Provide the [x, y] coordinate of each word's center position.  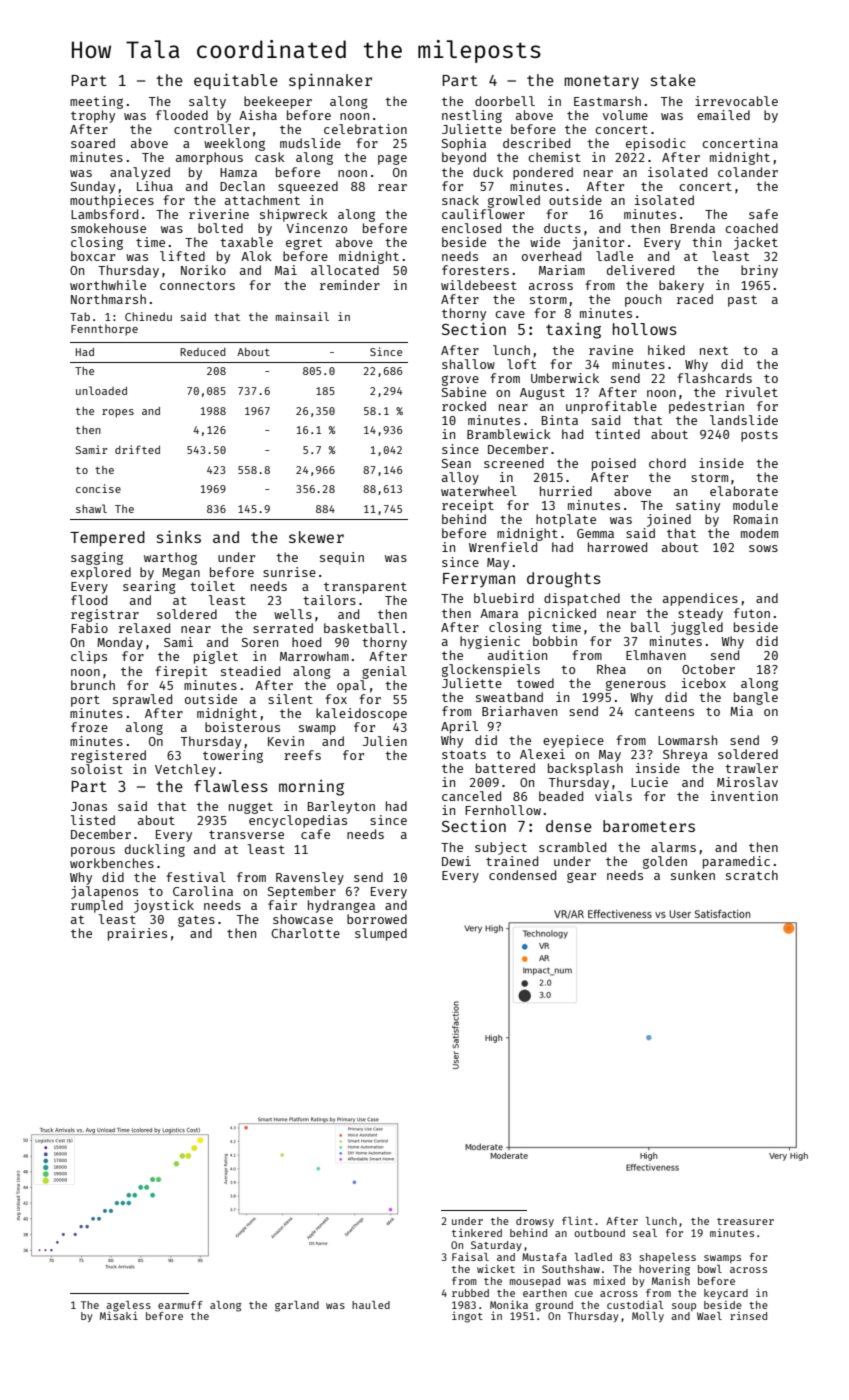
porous [93, 852]
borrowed [377, 919]
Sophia [464, 144]
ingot [467, 1317]
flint [577, 1220]
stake [673, 80]
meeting [96, 102]
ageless [128, 1306]
